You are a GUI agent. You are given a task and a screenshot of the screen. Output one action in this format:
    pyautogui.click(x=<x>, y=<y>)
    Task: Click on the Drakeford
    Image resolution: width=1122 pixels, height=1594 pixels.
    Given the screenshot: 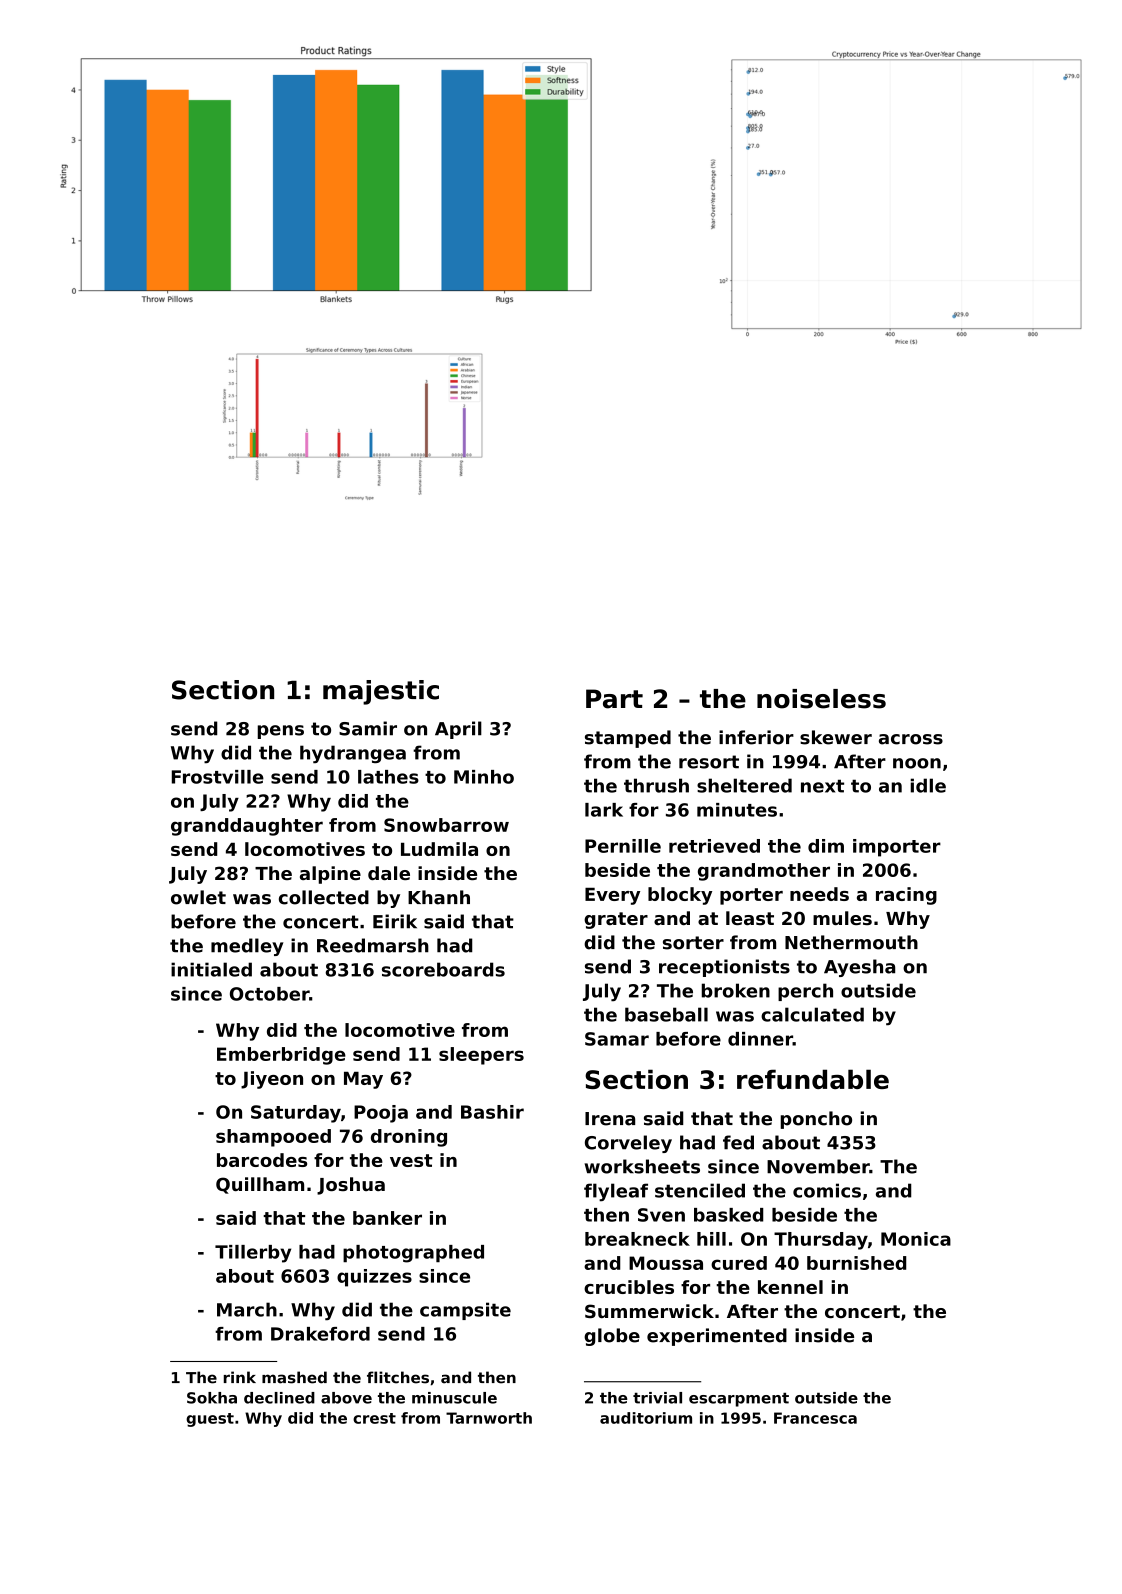 What is the action you would take?
    pyautogui.click(x=320, y=1334)
